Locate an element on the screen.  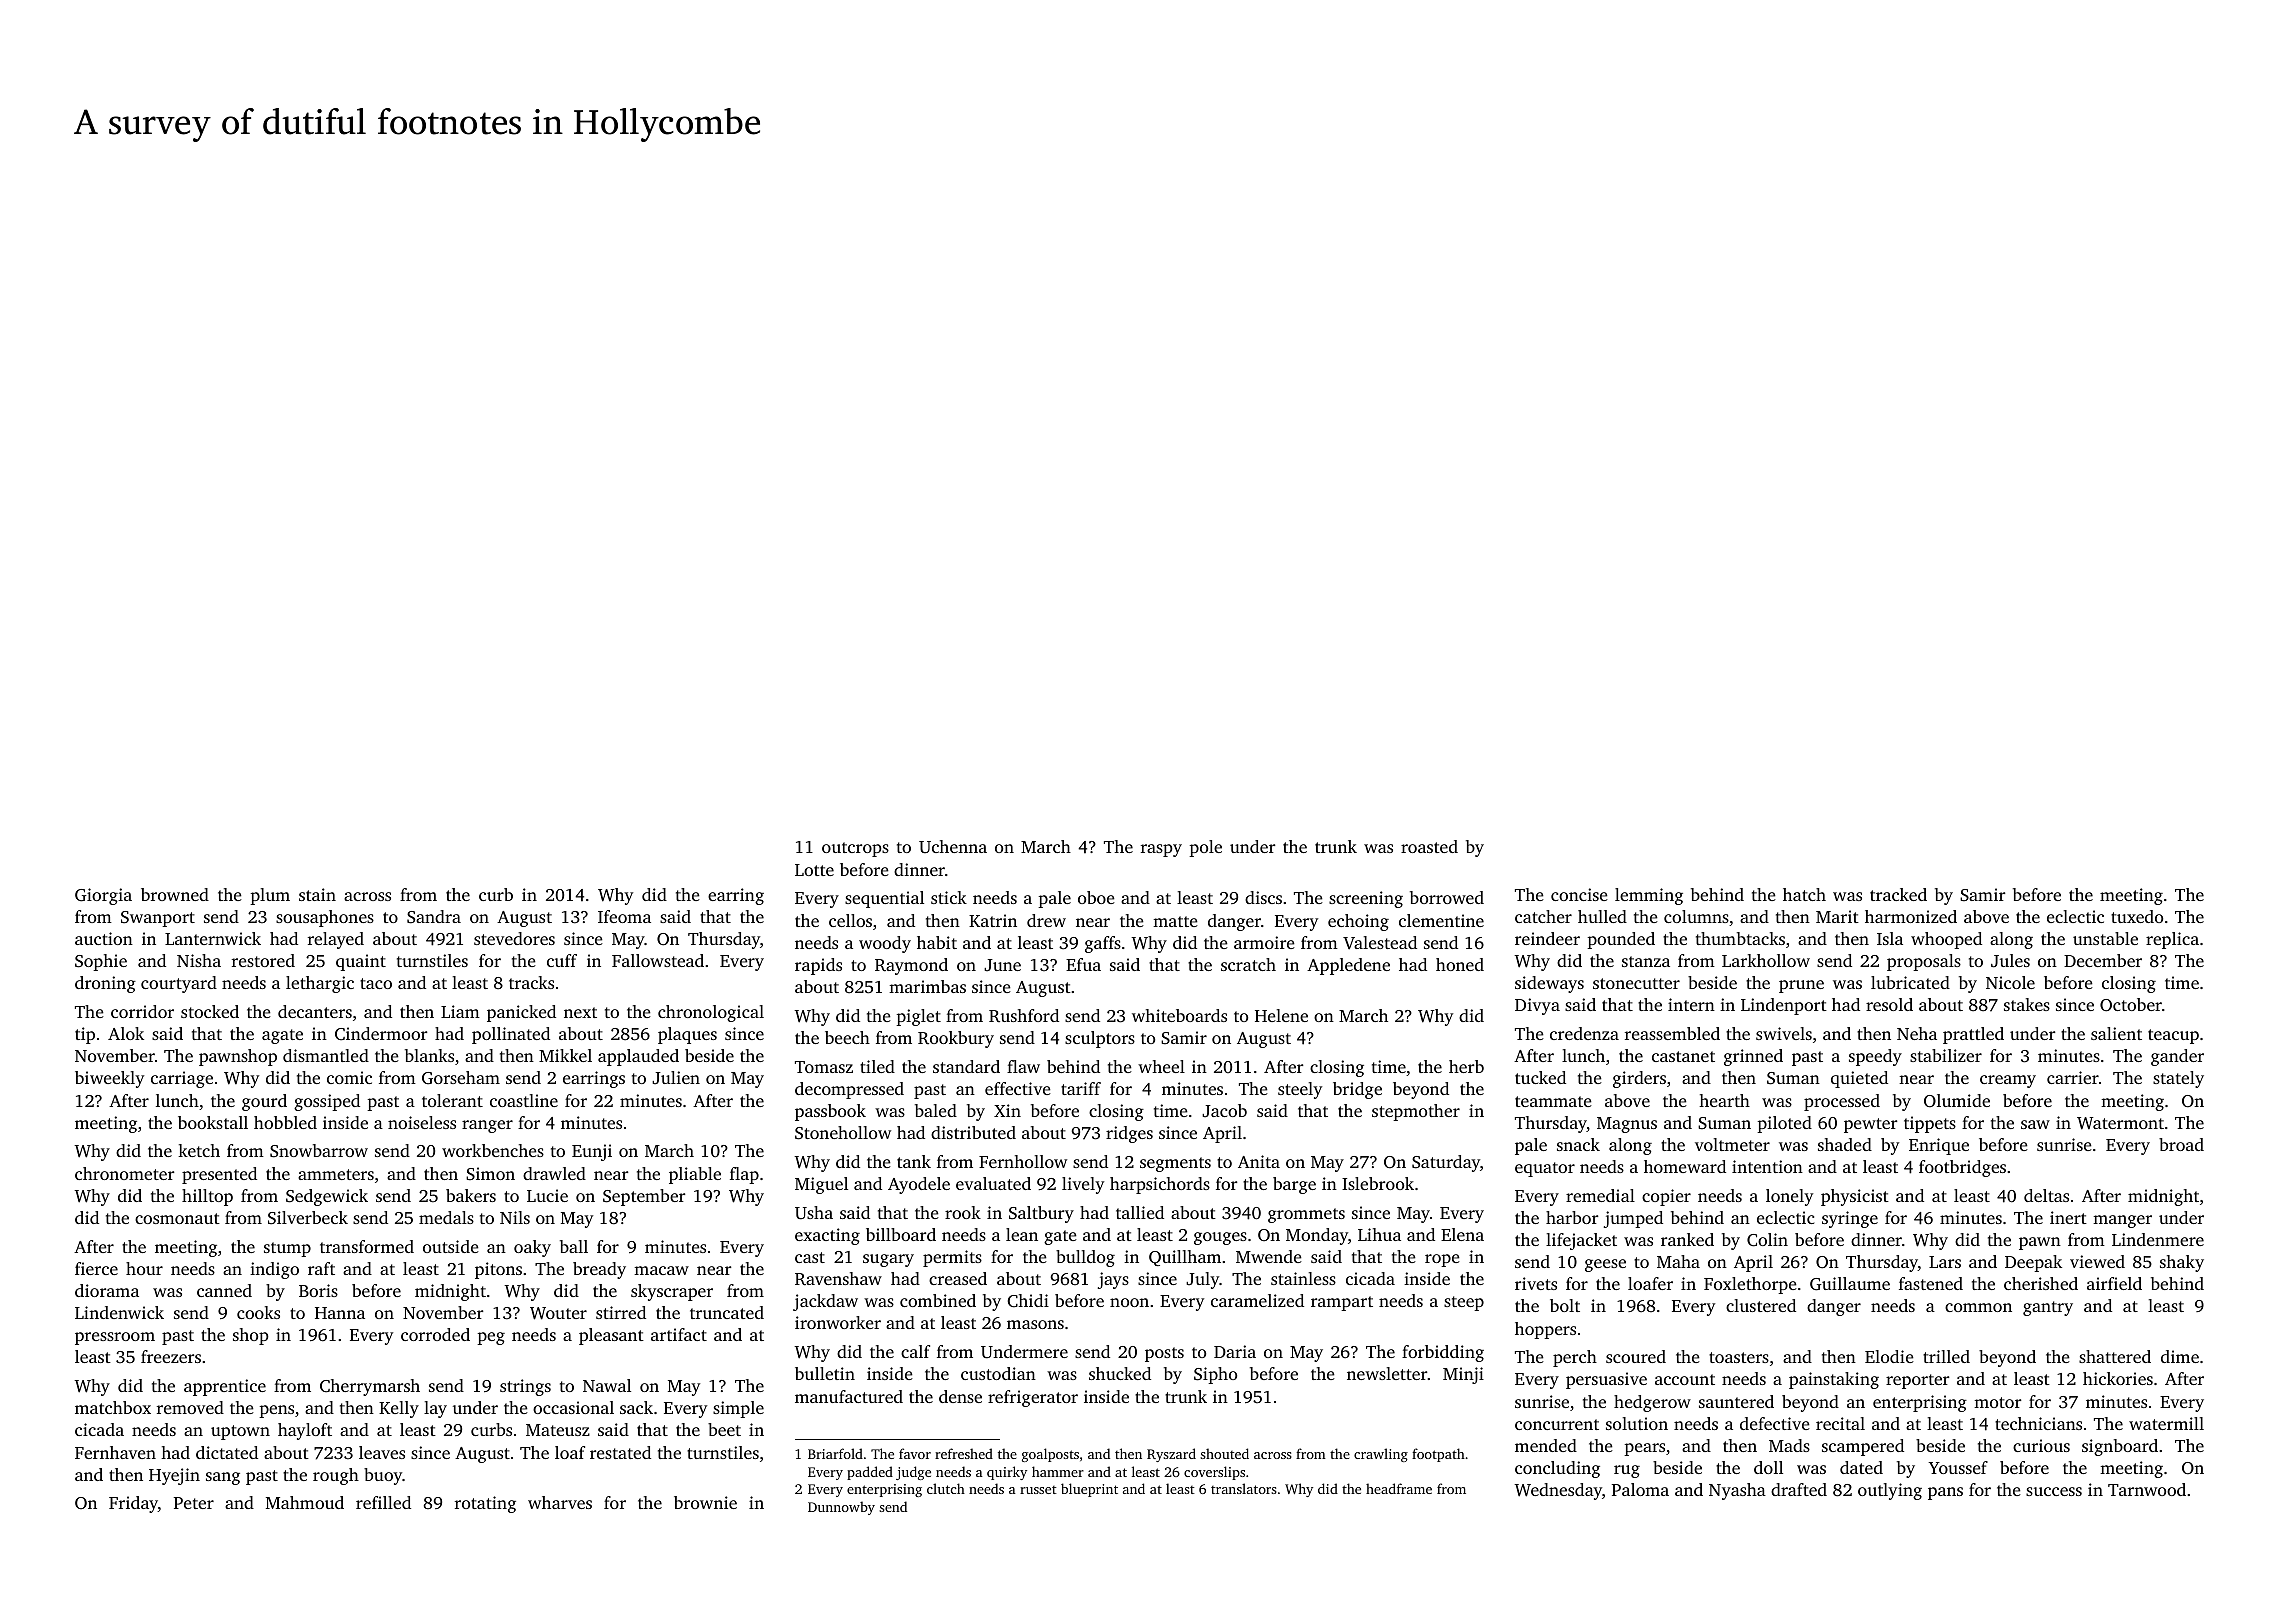
restated is located at coordinates (620, 1452).
